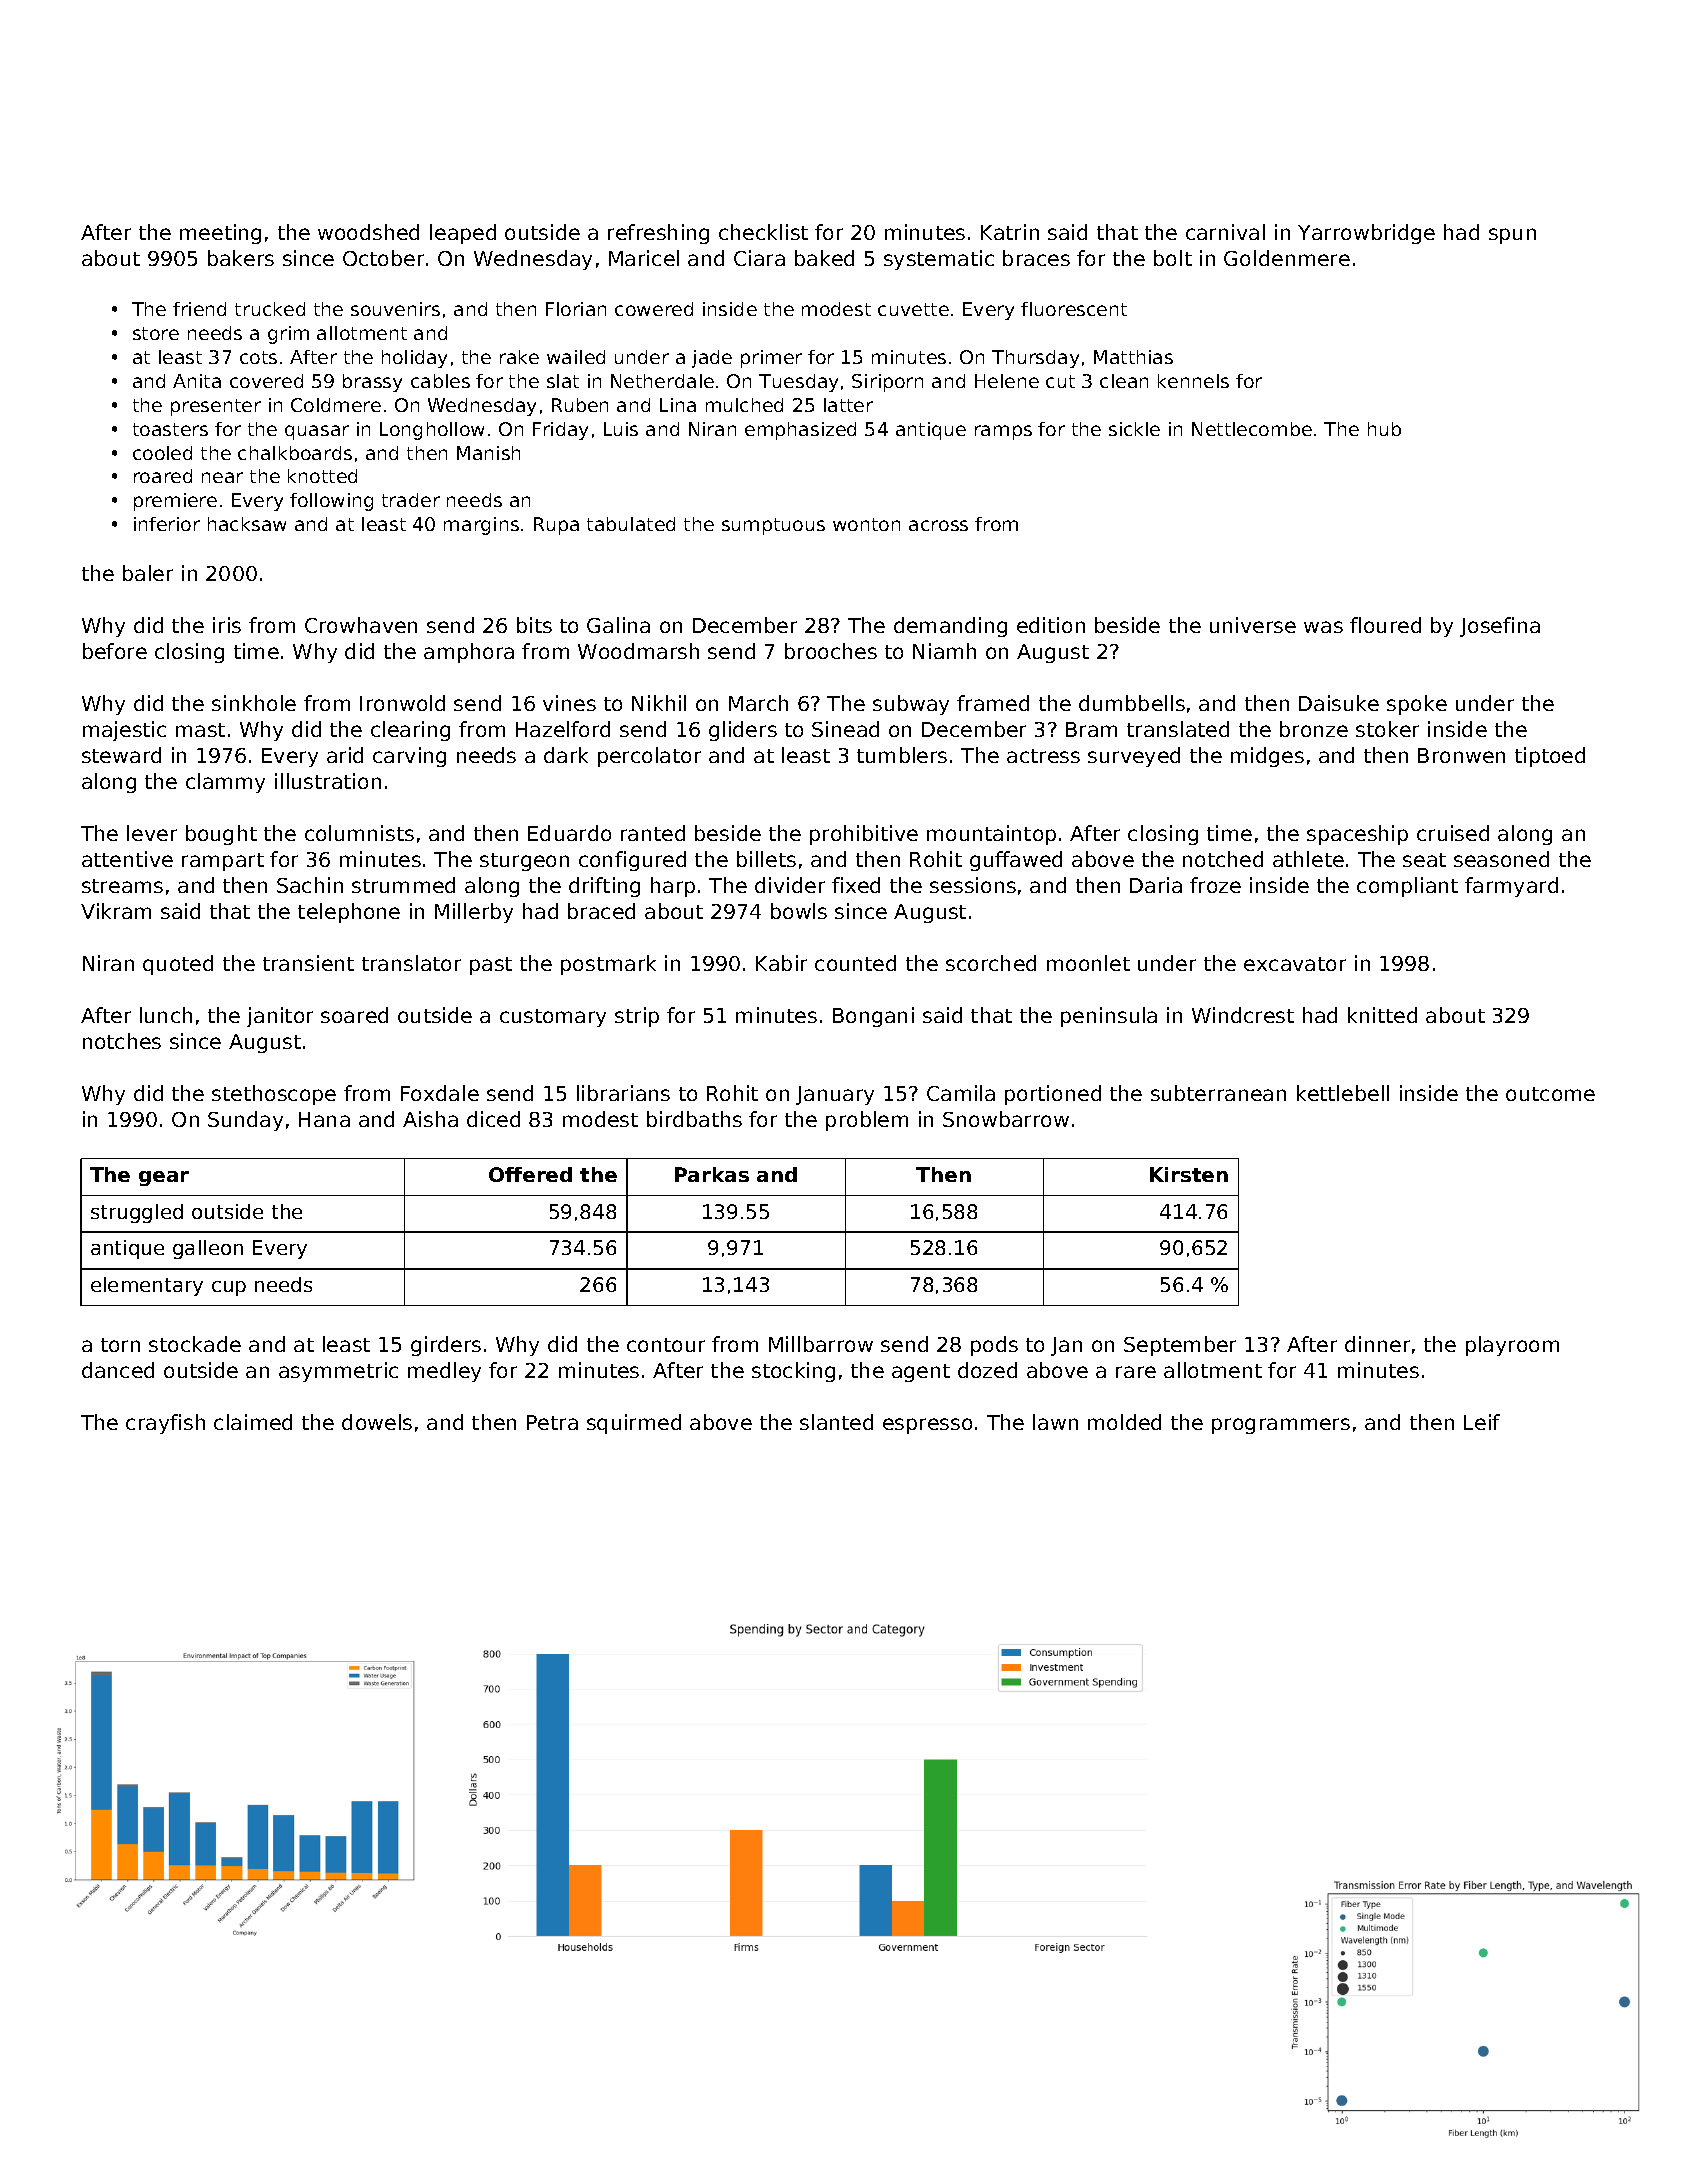  I want to click on Josefina, so click(1500, 627).
